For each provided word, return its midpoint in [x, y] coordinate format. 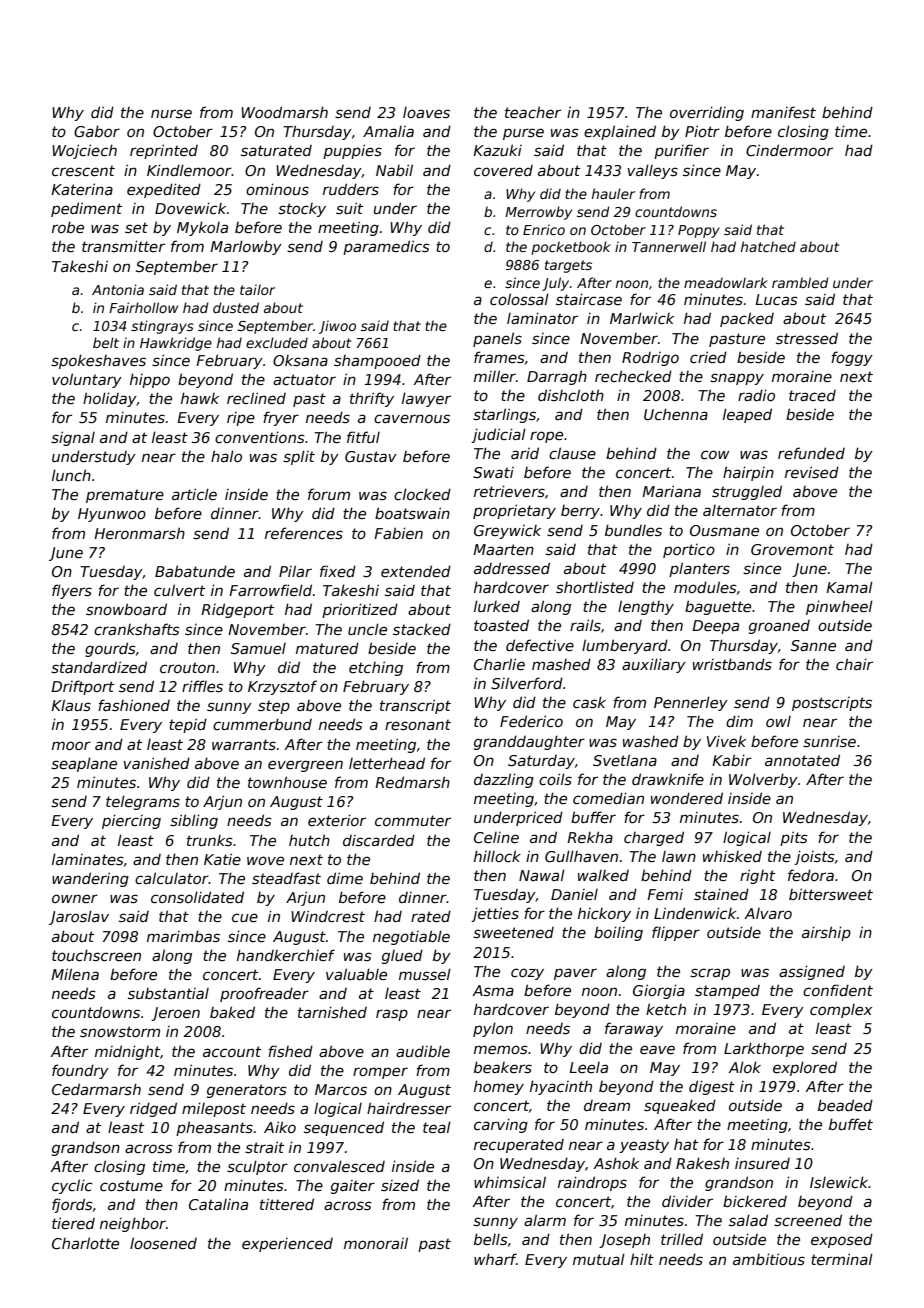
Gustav [371, 456]
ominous [277, 189]
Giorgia [659, 991]
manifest [783, 112]
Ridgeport [237, 610]
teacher [533, 112]
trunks [210, 840]
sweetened [513, 932]
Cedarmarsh [96, 1089]
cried [708, 357]
